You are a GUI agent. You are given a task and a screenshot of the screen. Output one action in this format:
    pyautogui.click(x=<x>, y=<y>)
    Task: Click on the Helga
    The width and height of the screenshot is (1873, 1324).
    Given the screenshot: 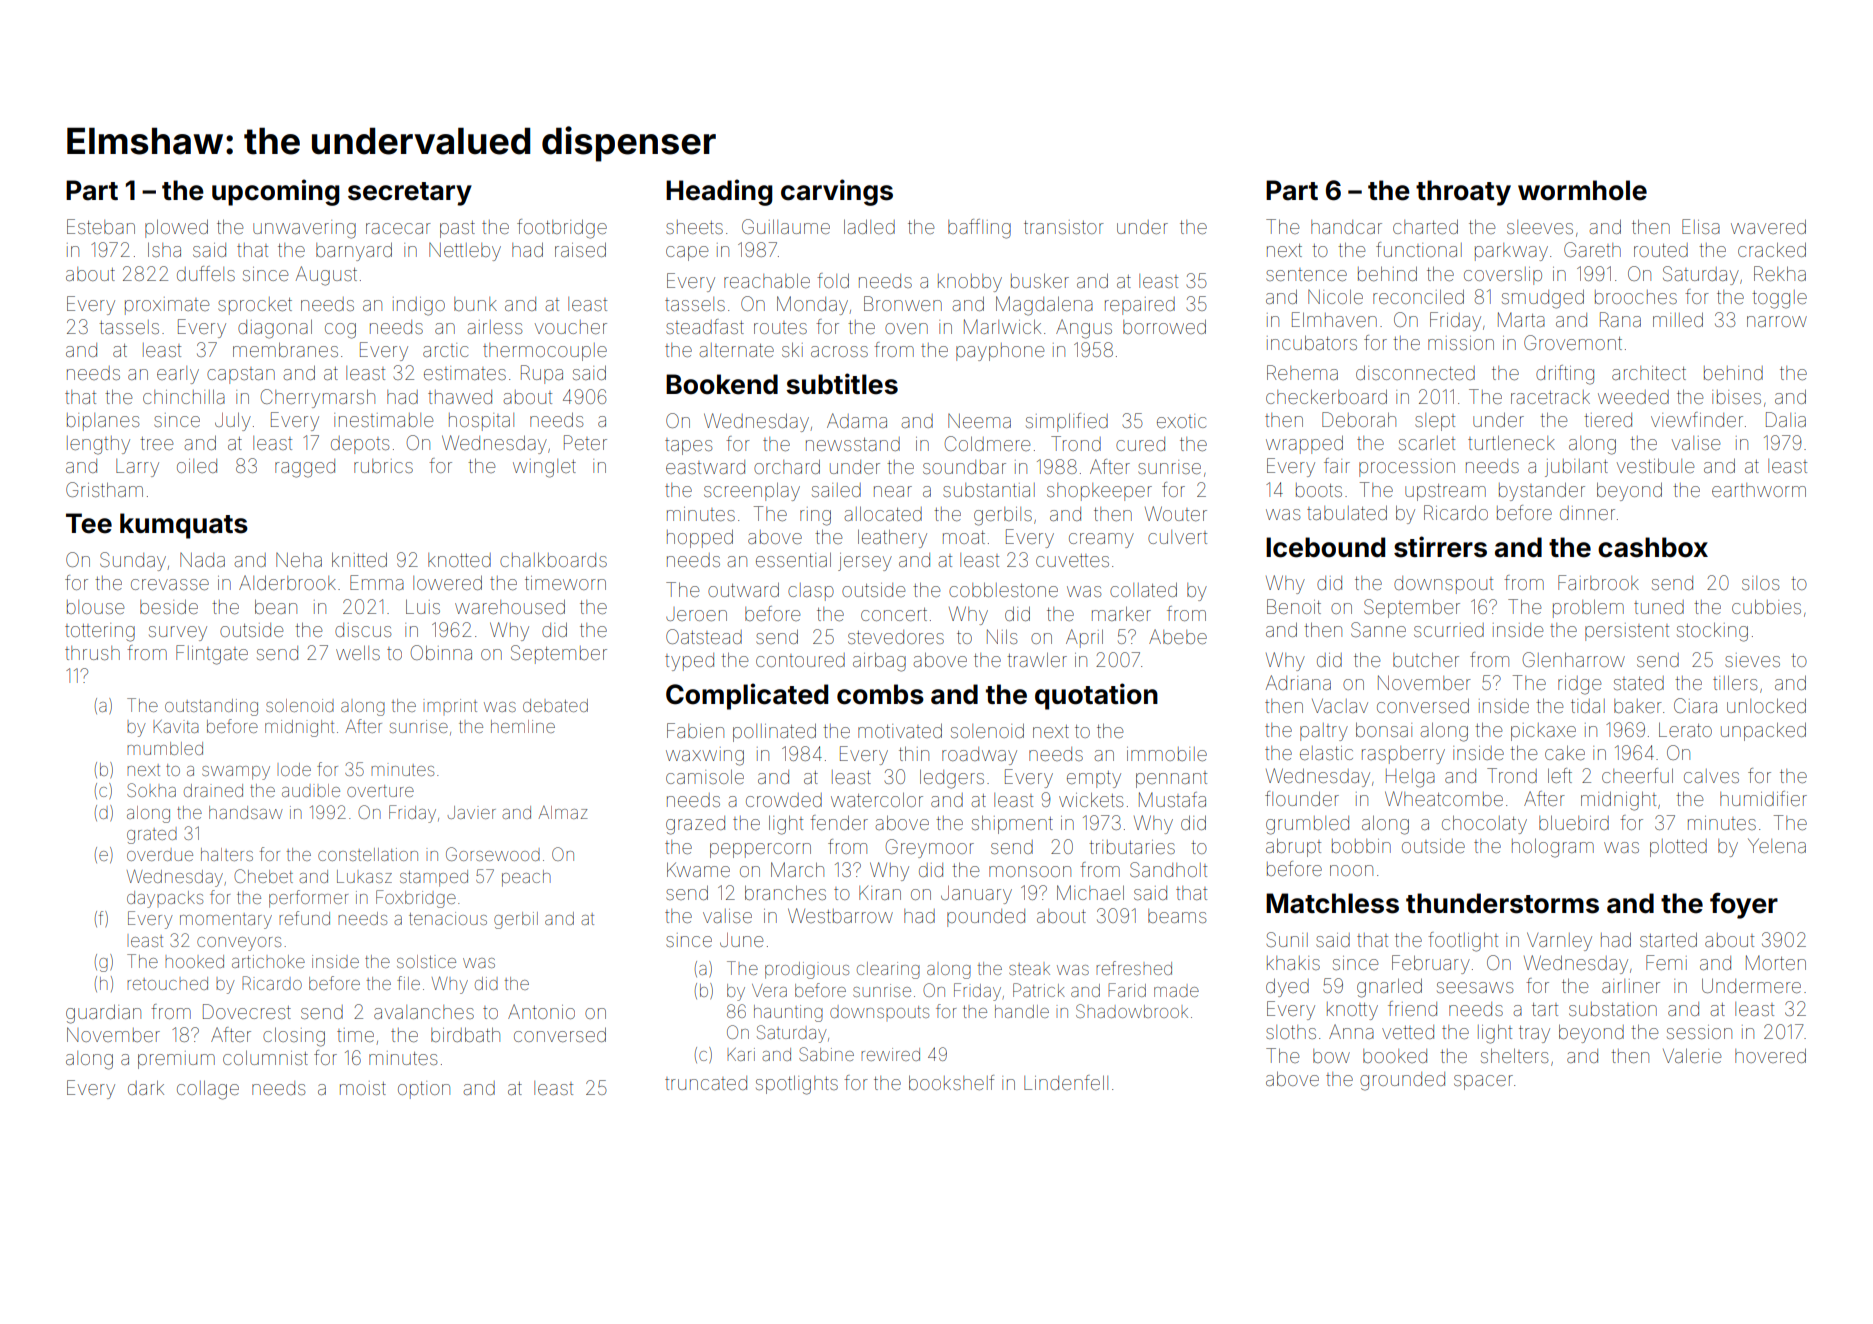 What is the action you would take?
    pyautogui.click(x=1410, y=778)
